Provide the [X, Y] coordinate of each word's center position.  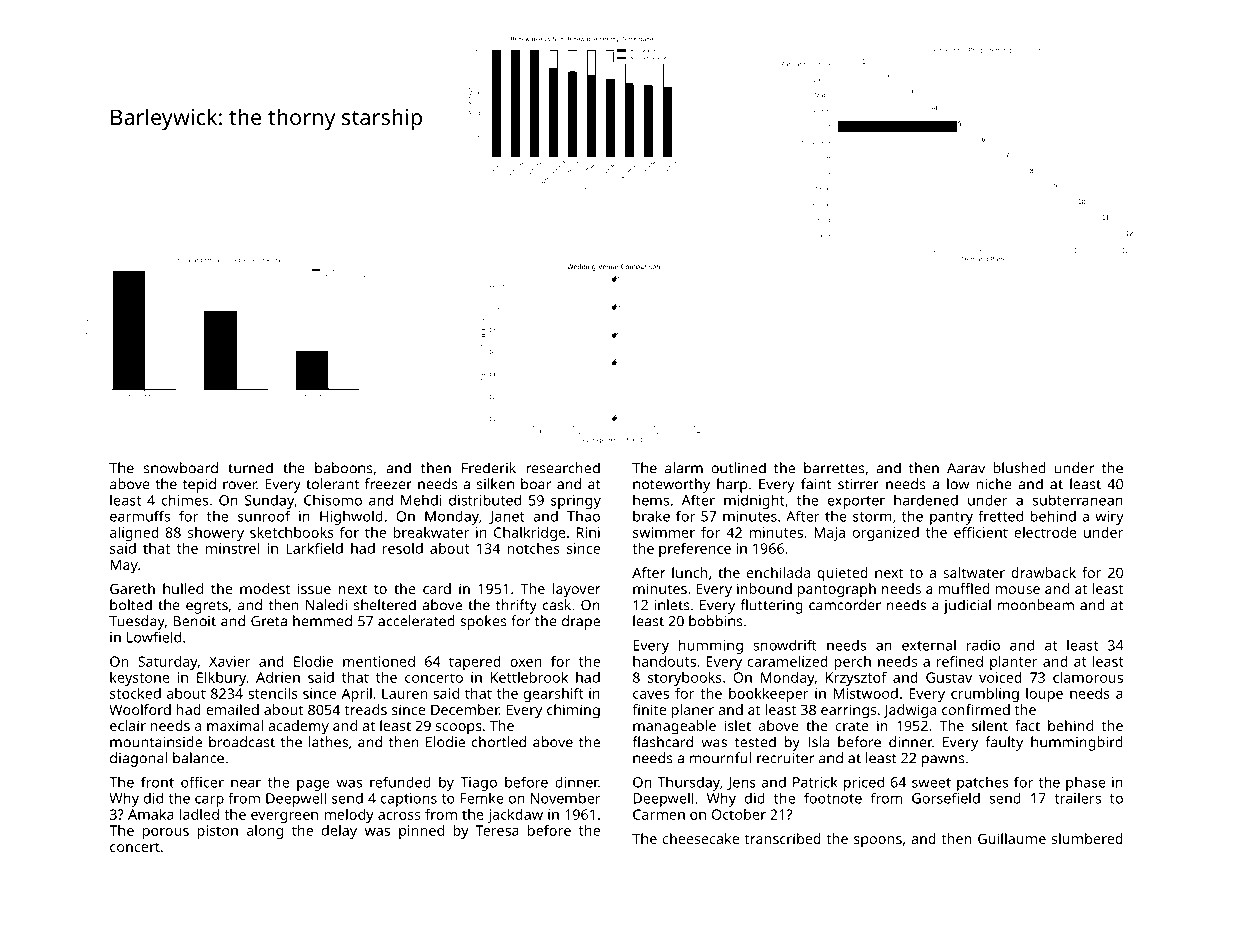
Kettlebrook [529, 677]
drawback [1043, 572]
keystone [140, 679]
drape [581, 622]
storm [872, 517]
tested [755, 742]
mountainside [156, 742]
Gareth [132, 588]
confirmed [976, 709]
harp [732, 485]
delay [339, 832]
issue [314, 588]
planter [1014, 663]
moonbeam [1036, 605]
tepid [199, 485]
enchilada [778, 572]
